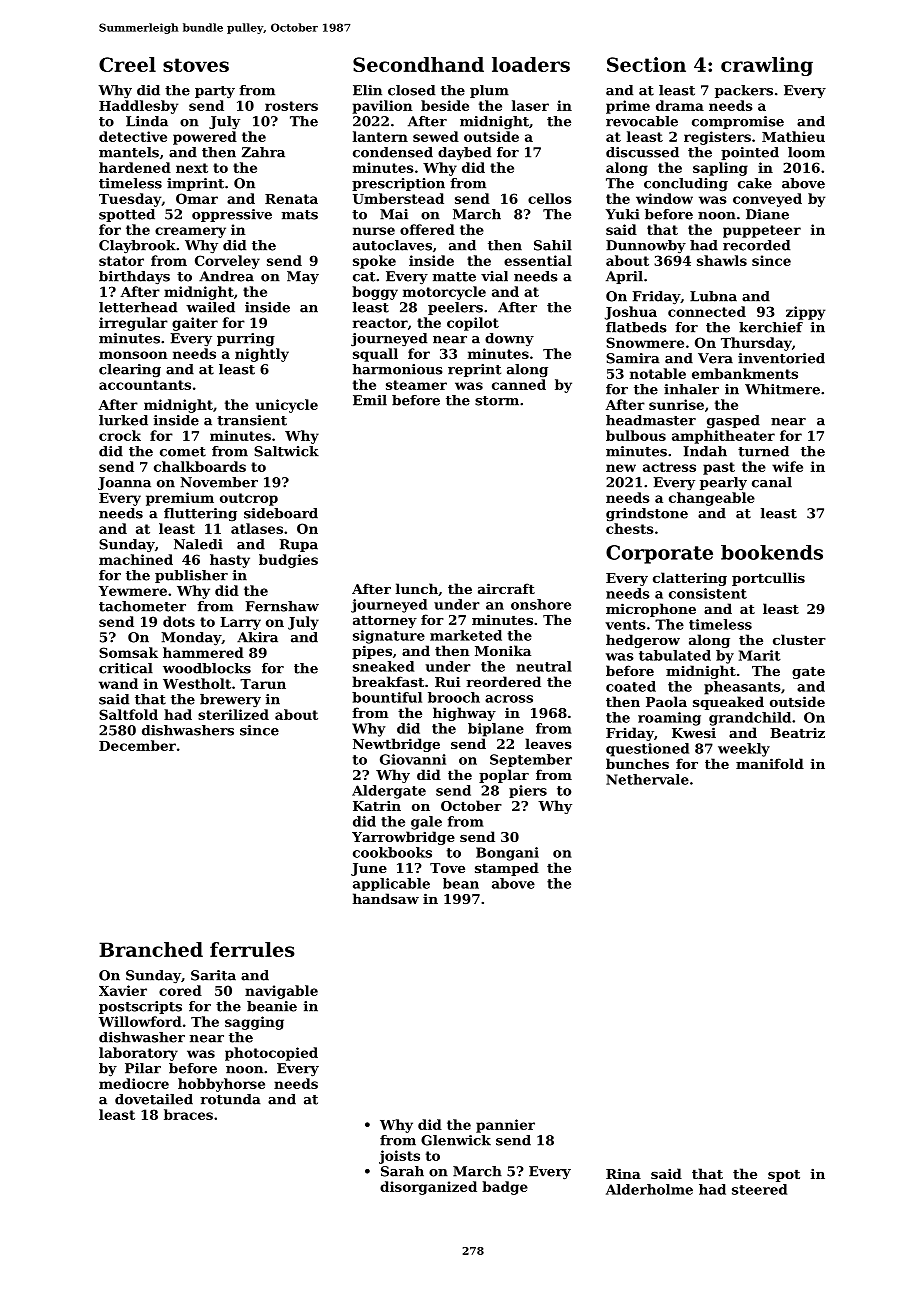 The height and width of the image is (1308, 924). Describe the element at coordinates (744, 750) in the image. I see `weekly` at that location.
